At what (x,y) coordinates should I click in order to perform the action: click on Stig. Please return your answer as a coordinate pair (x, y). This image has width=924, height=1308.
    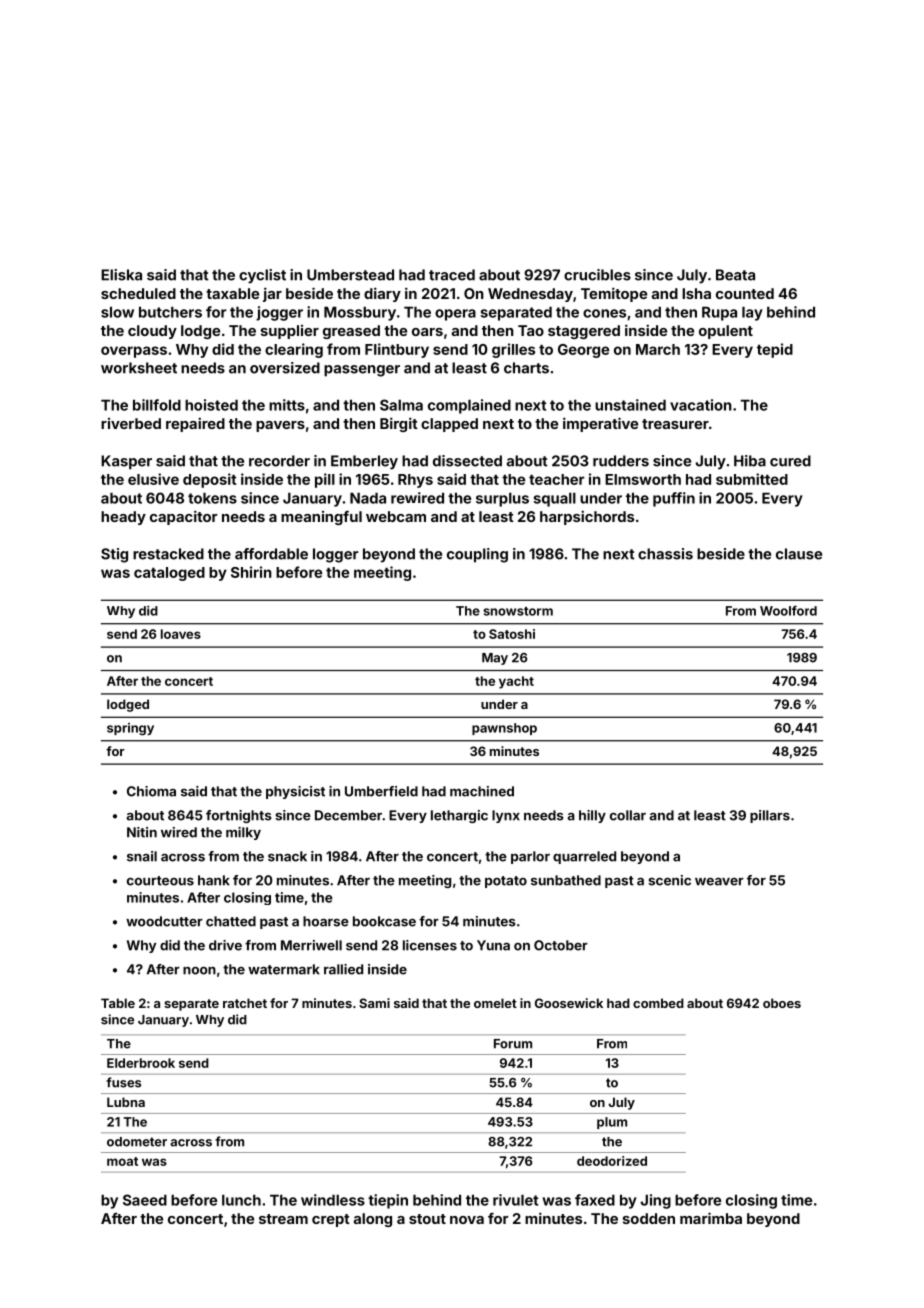
    Looking at the image, I should click on (114, 555).
